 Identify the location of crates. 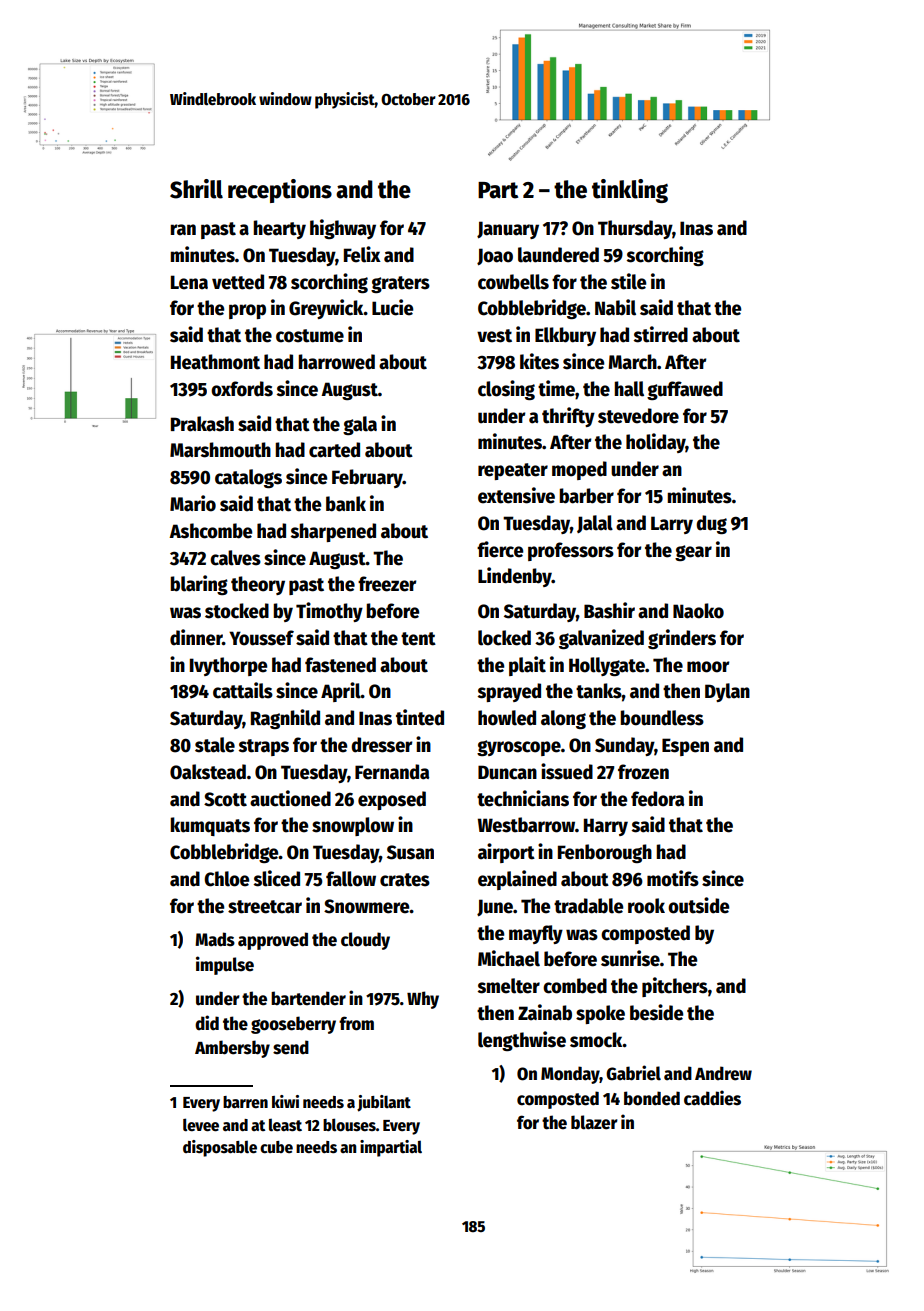
(405, 880).
